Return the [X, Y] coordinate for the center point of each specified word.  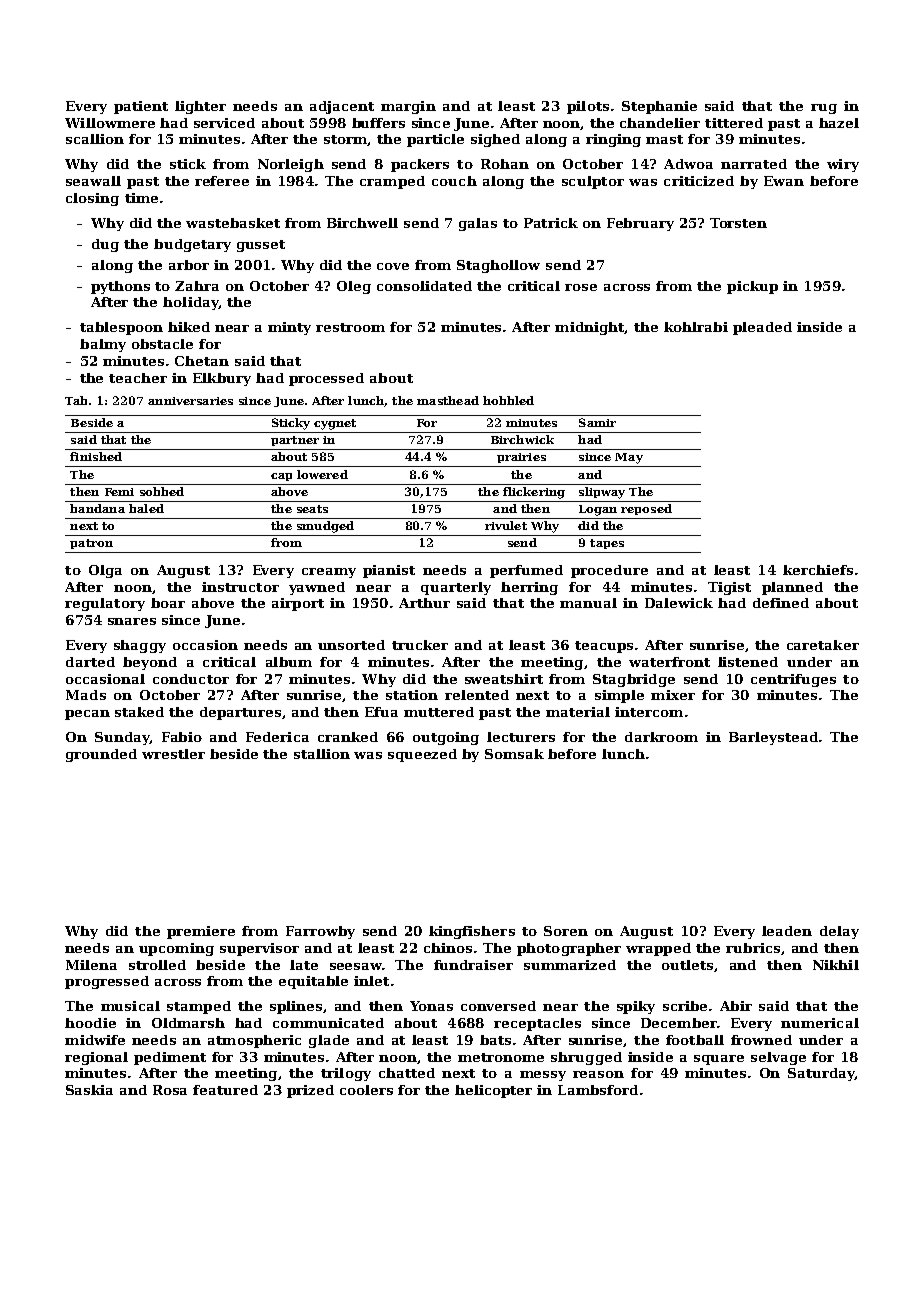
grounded [101, 755]
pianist [389, 571]
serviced [224, 123]
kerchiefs [818, 570]
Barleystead [773, 738]
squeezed [422, 755]
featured [225, 1090]
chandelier [660, 123]
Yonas [431, 1006]
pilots [588, 107]
